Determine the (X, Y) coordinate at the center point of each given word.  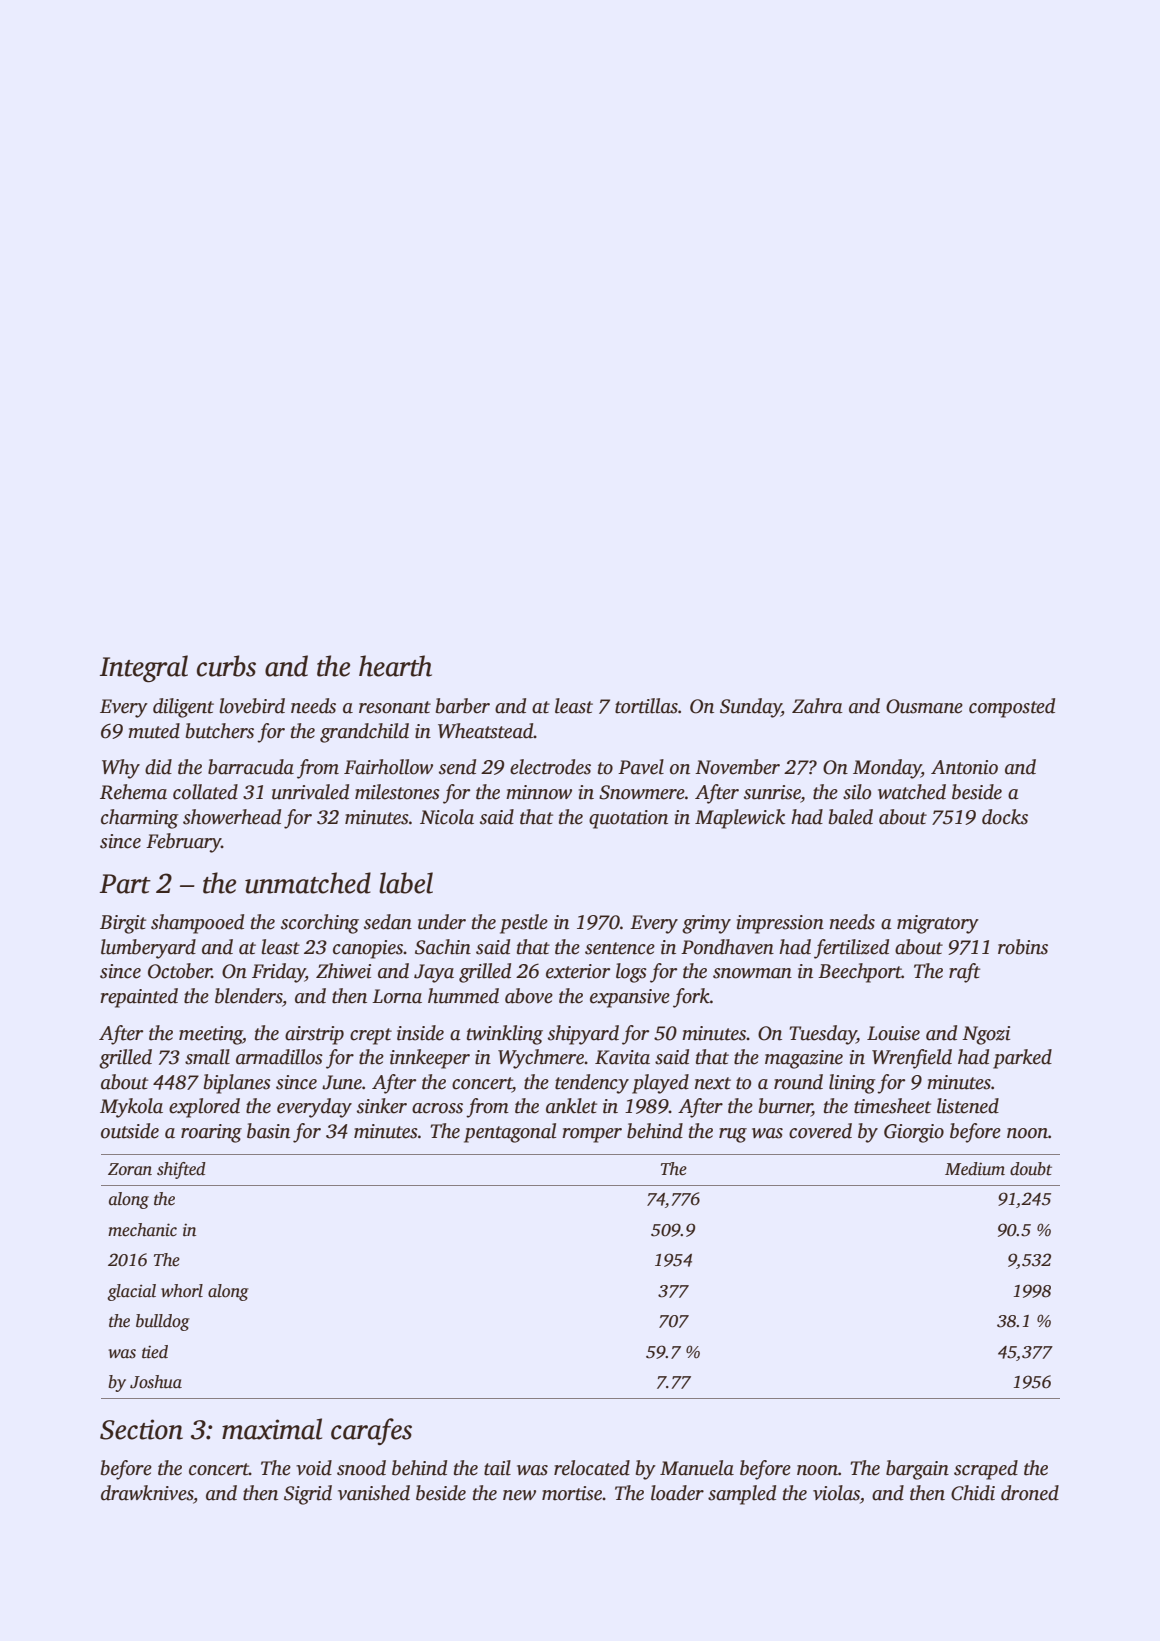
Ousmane (924, 706)
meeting (211, 1035)
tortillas (646, 706)
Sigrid (308, 1495)
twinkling (505, 1035)
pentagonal (510, 1133)
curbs (226, 666)
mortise (572, 1493)
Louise (893, 1033)
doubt (1031, 1169)
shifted (181, 1170)
